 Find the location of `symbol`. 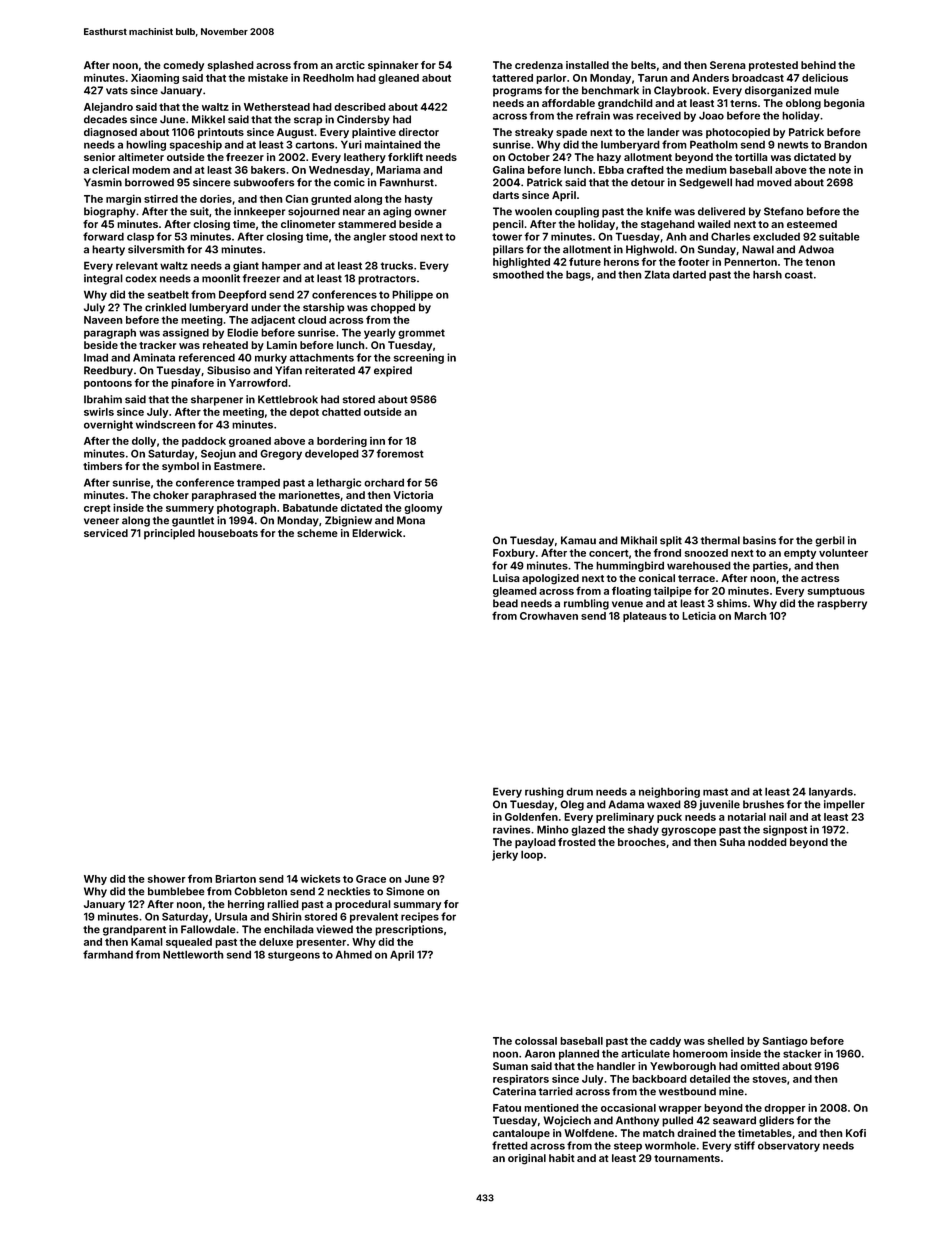

symbol is located at coordinates (180, 467).
